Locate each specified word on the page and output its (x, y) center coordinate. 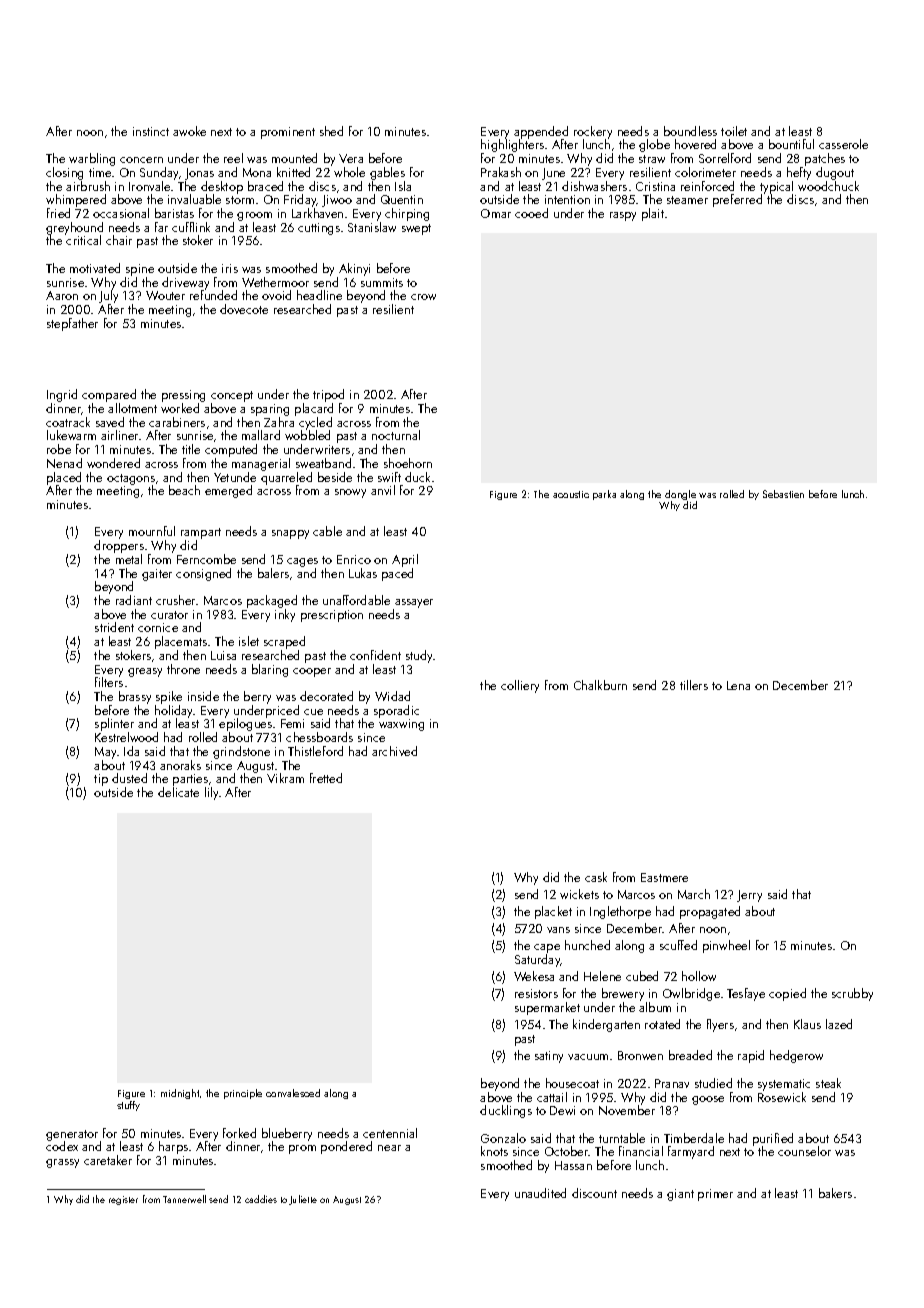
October (567, 1151)
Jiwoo (337, 201)
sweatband (323, 463)
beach (184, 490)
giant (680, 1195)
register (123, 1200)
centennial (390, 1133)
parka (604, 495)
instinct (151, 131)
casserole (843, 144)
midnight (180, 1094)
